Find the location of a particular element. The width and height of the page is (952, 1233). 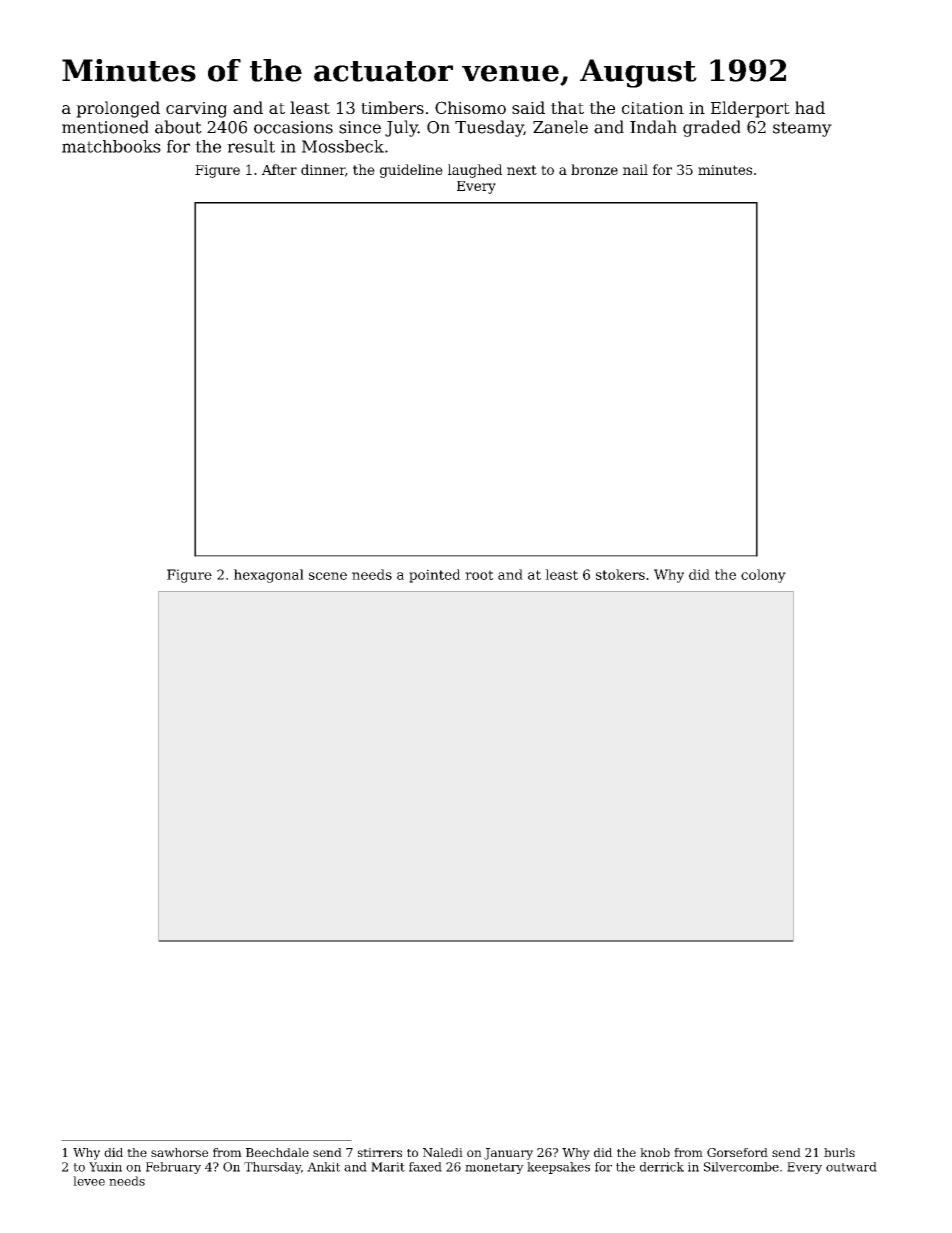

occasions is located at coordinates (293, 127).
